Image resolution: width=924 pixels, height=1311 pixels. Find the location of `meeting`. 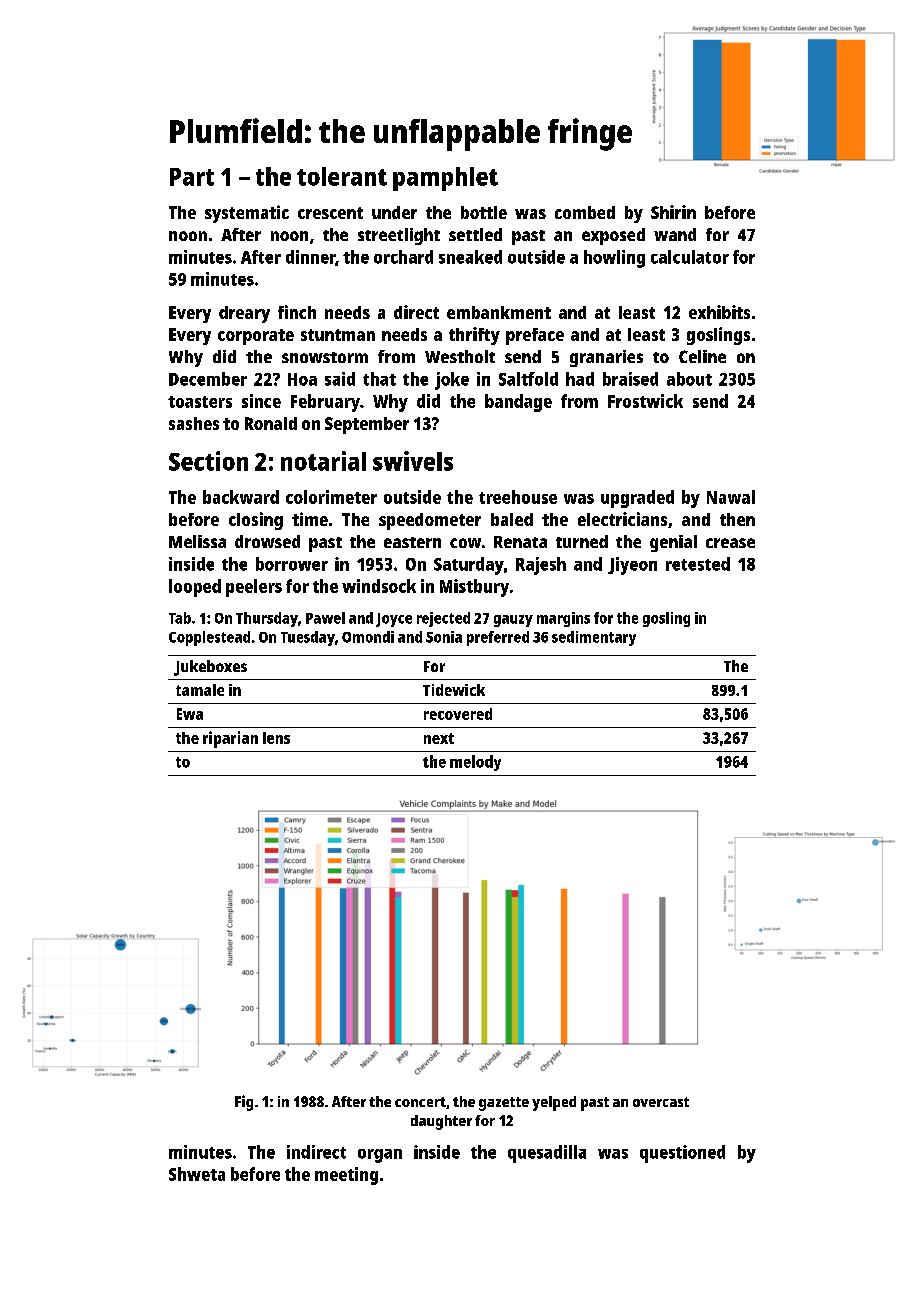

meeting is located at coordinates (346, 1176).
